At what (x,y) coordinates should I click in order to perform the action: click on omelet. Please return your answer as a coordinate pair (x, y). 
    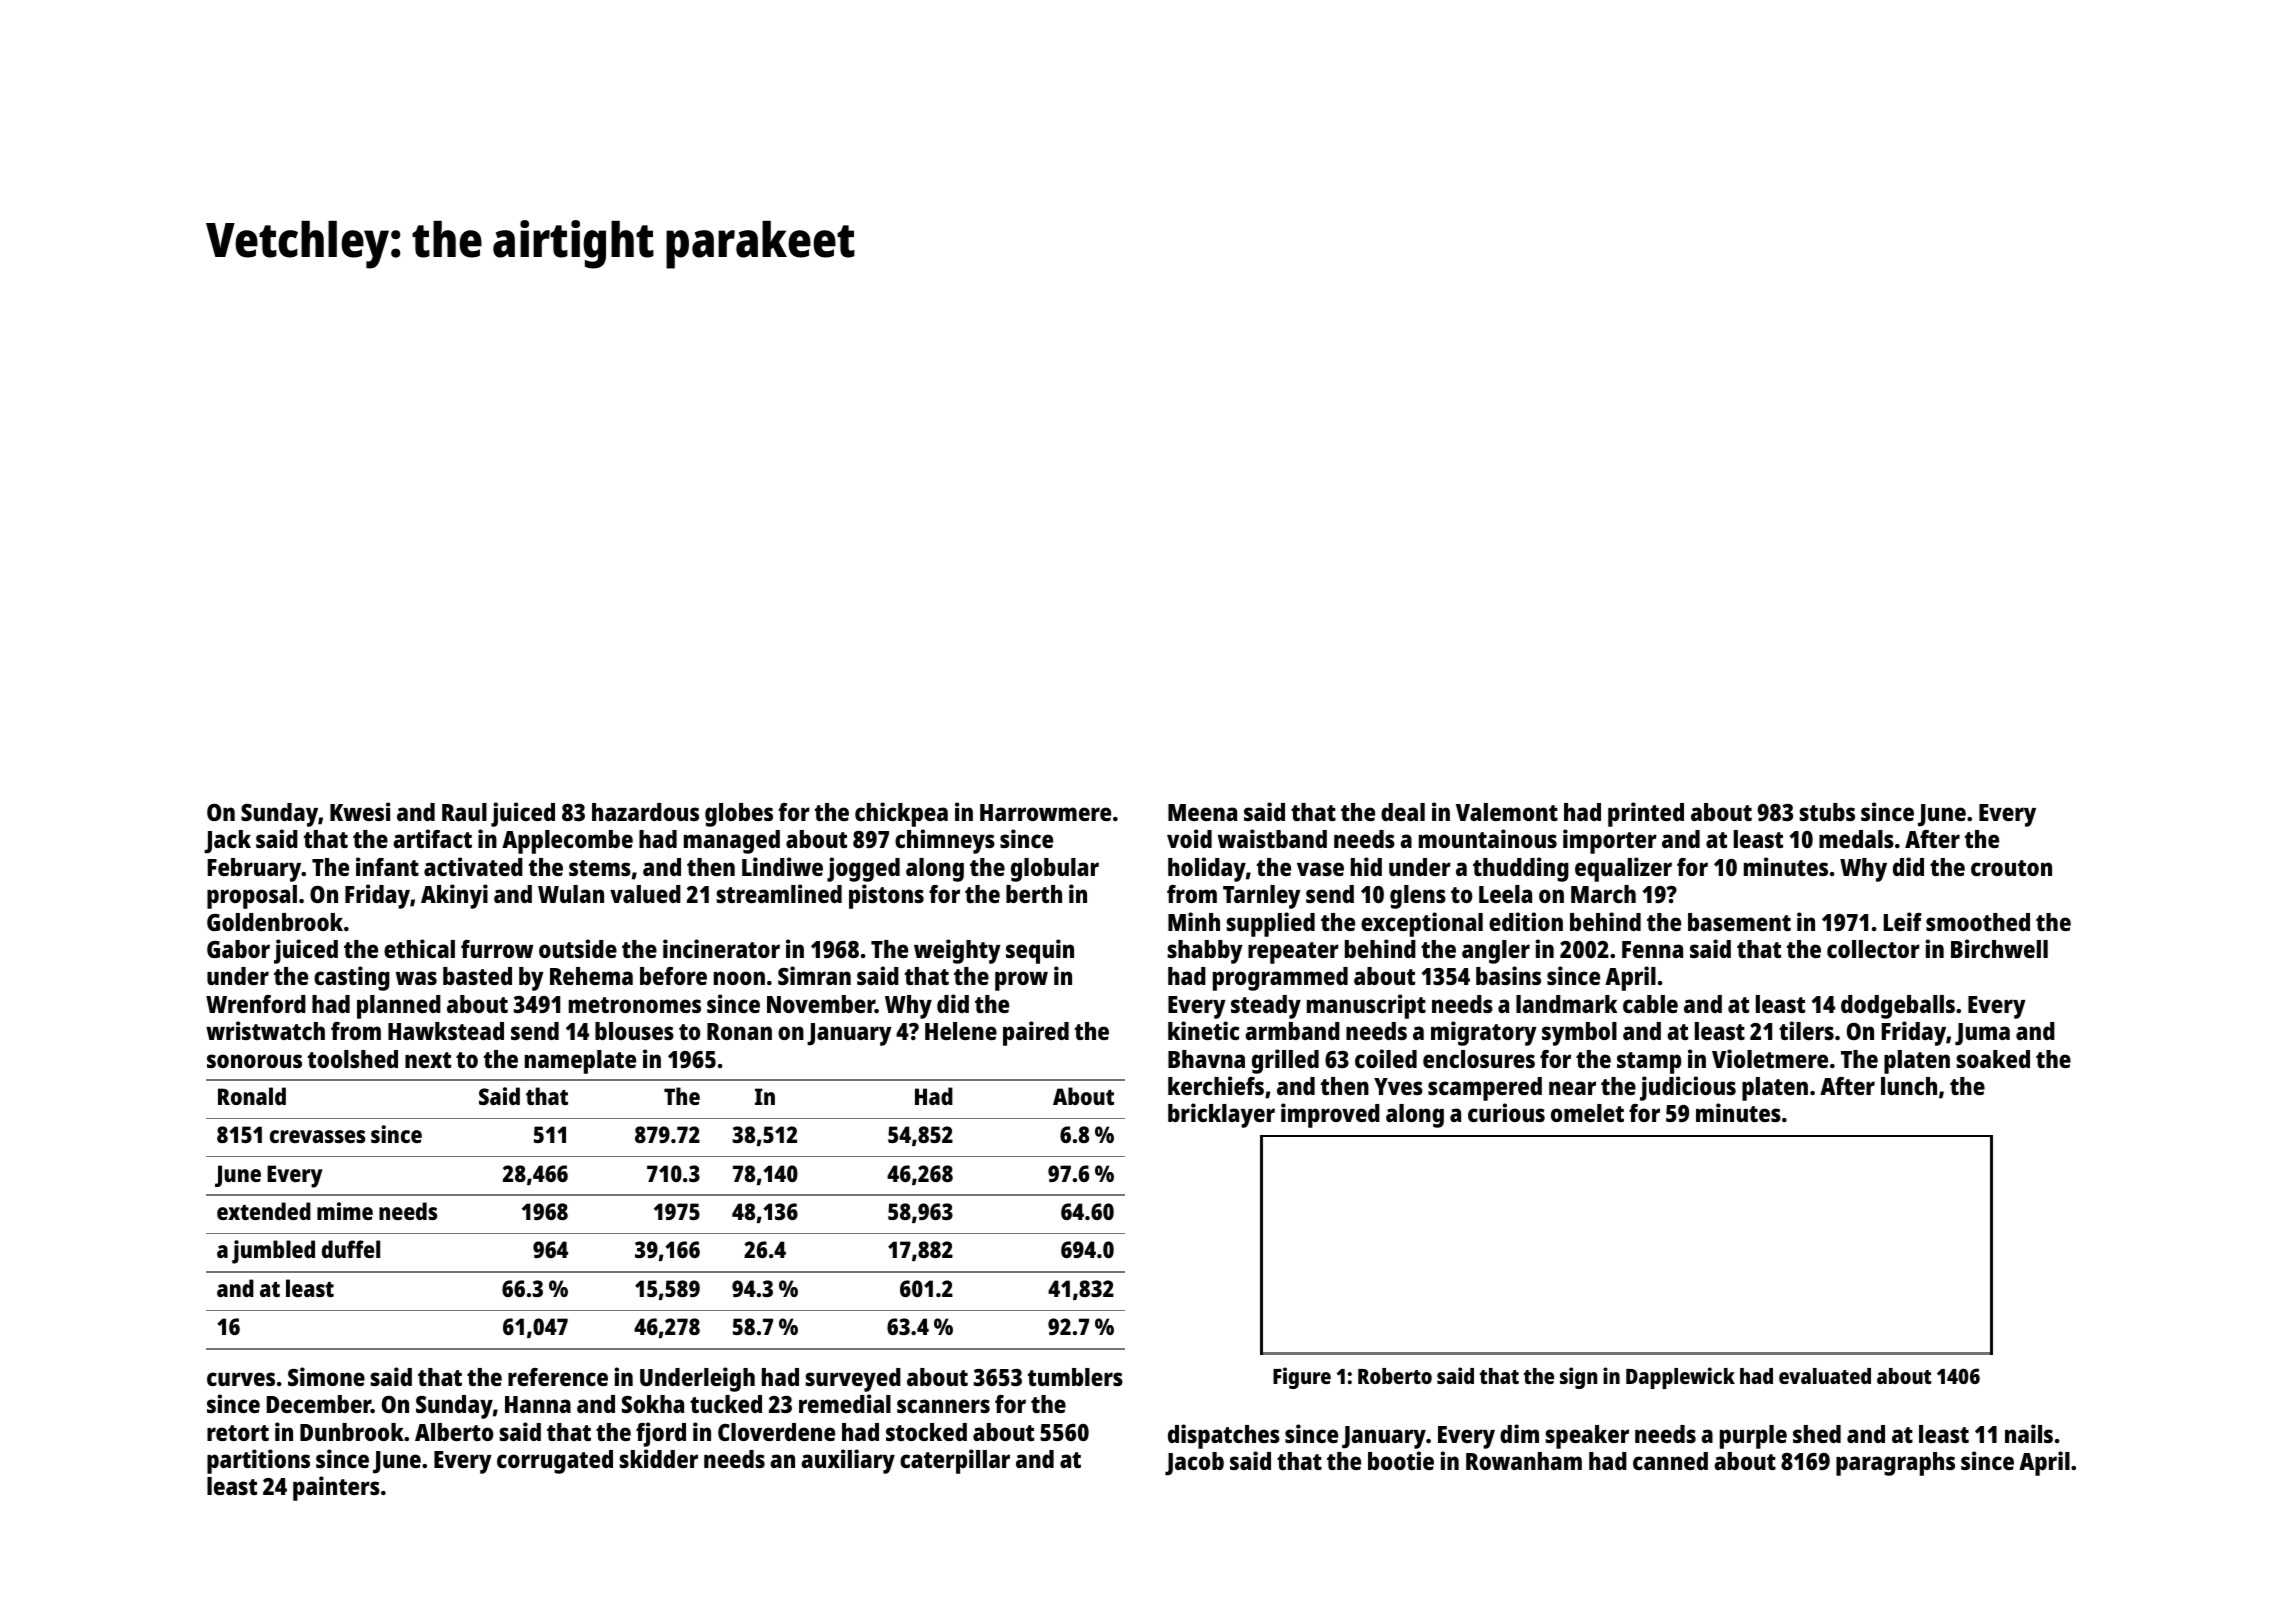
    Looking at the image, I should click on (1587, 1113).
